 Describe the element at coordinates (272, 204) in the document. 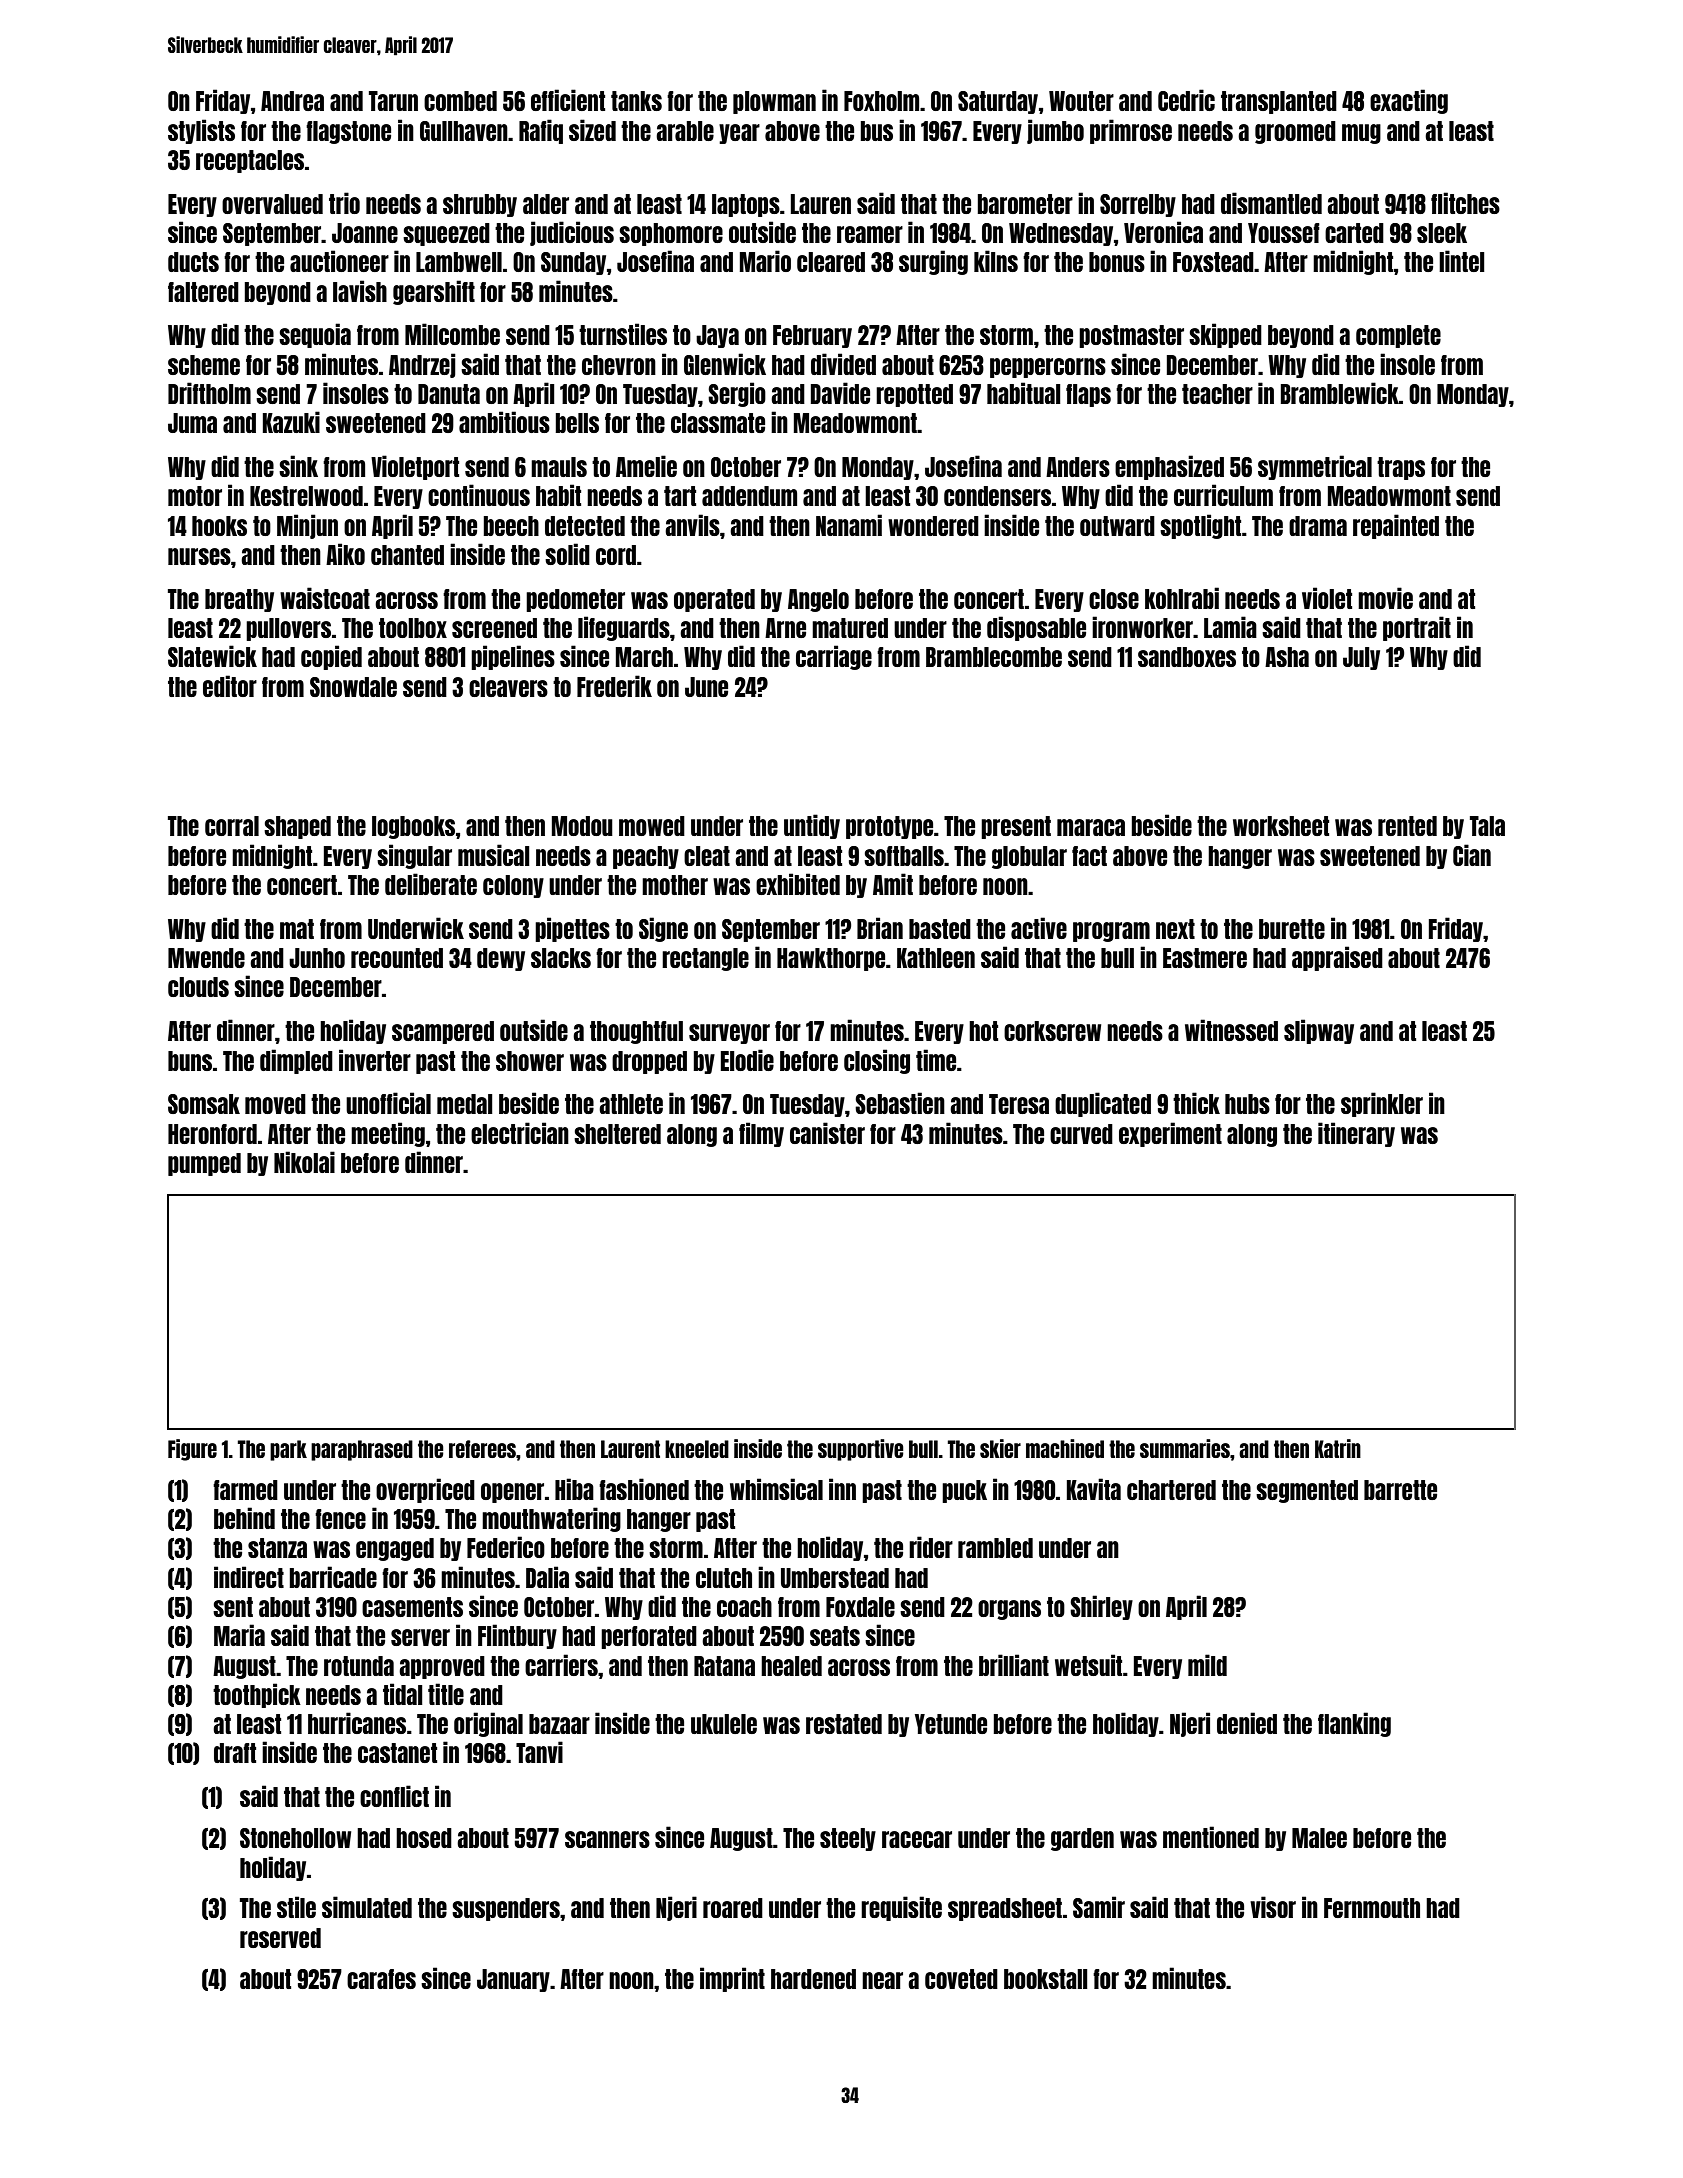

I see `overvalued` at that location.
